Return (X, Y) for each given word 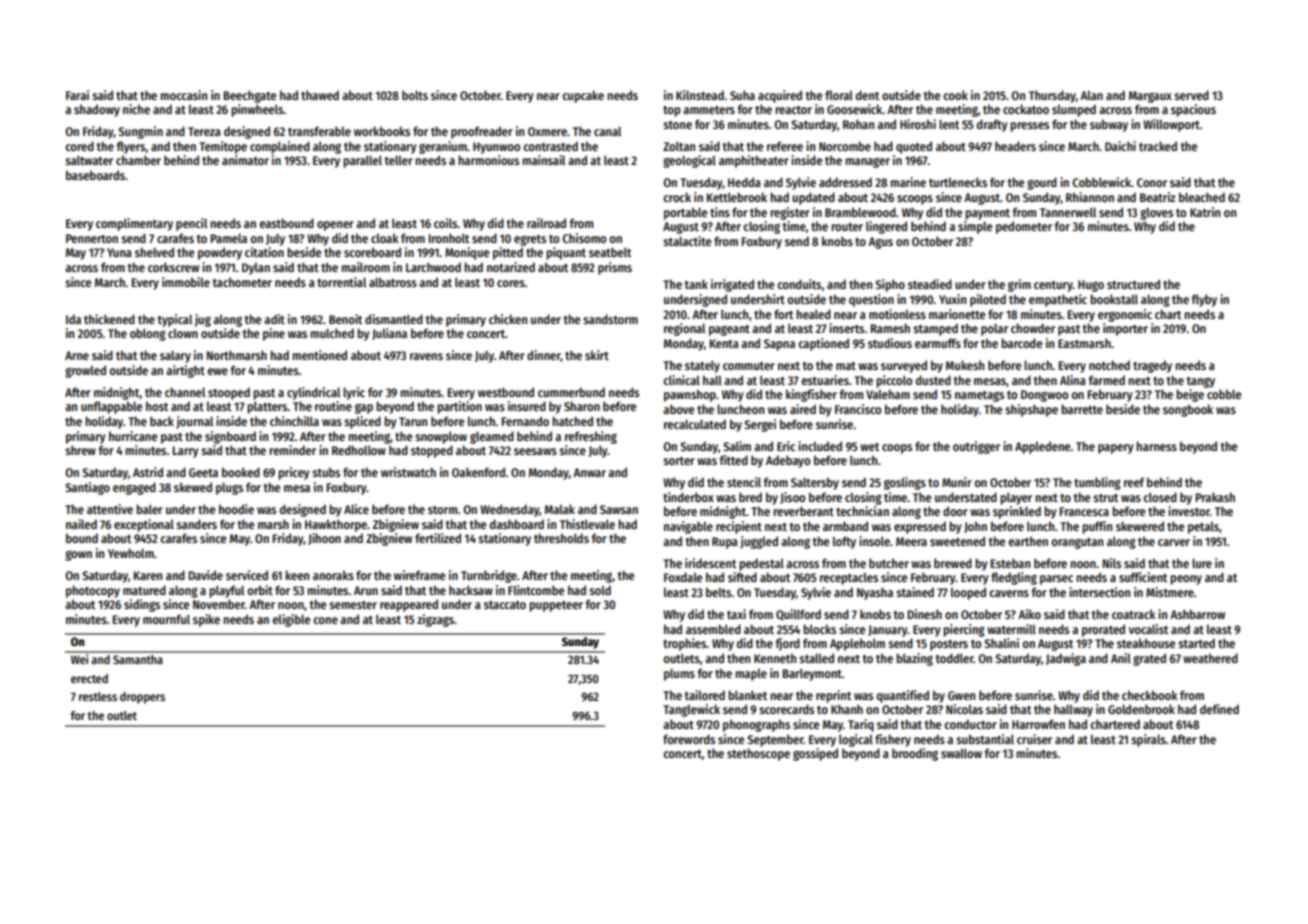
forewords (689, 739)
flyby (1204, 300)
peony (1186, 580)
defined (1219, 709)
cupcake (583, 96)
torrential (341, 282)
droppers (142, 698)
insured (527, 406)
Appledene (1043, 447)
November (219, 604)
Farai (77, 95)
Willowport (1171, 125)
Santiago (87, 488)
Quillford (798, 615)
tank (696, 284)
